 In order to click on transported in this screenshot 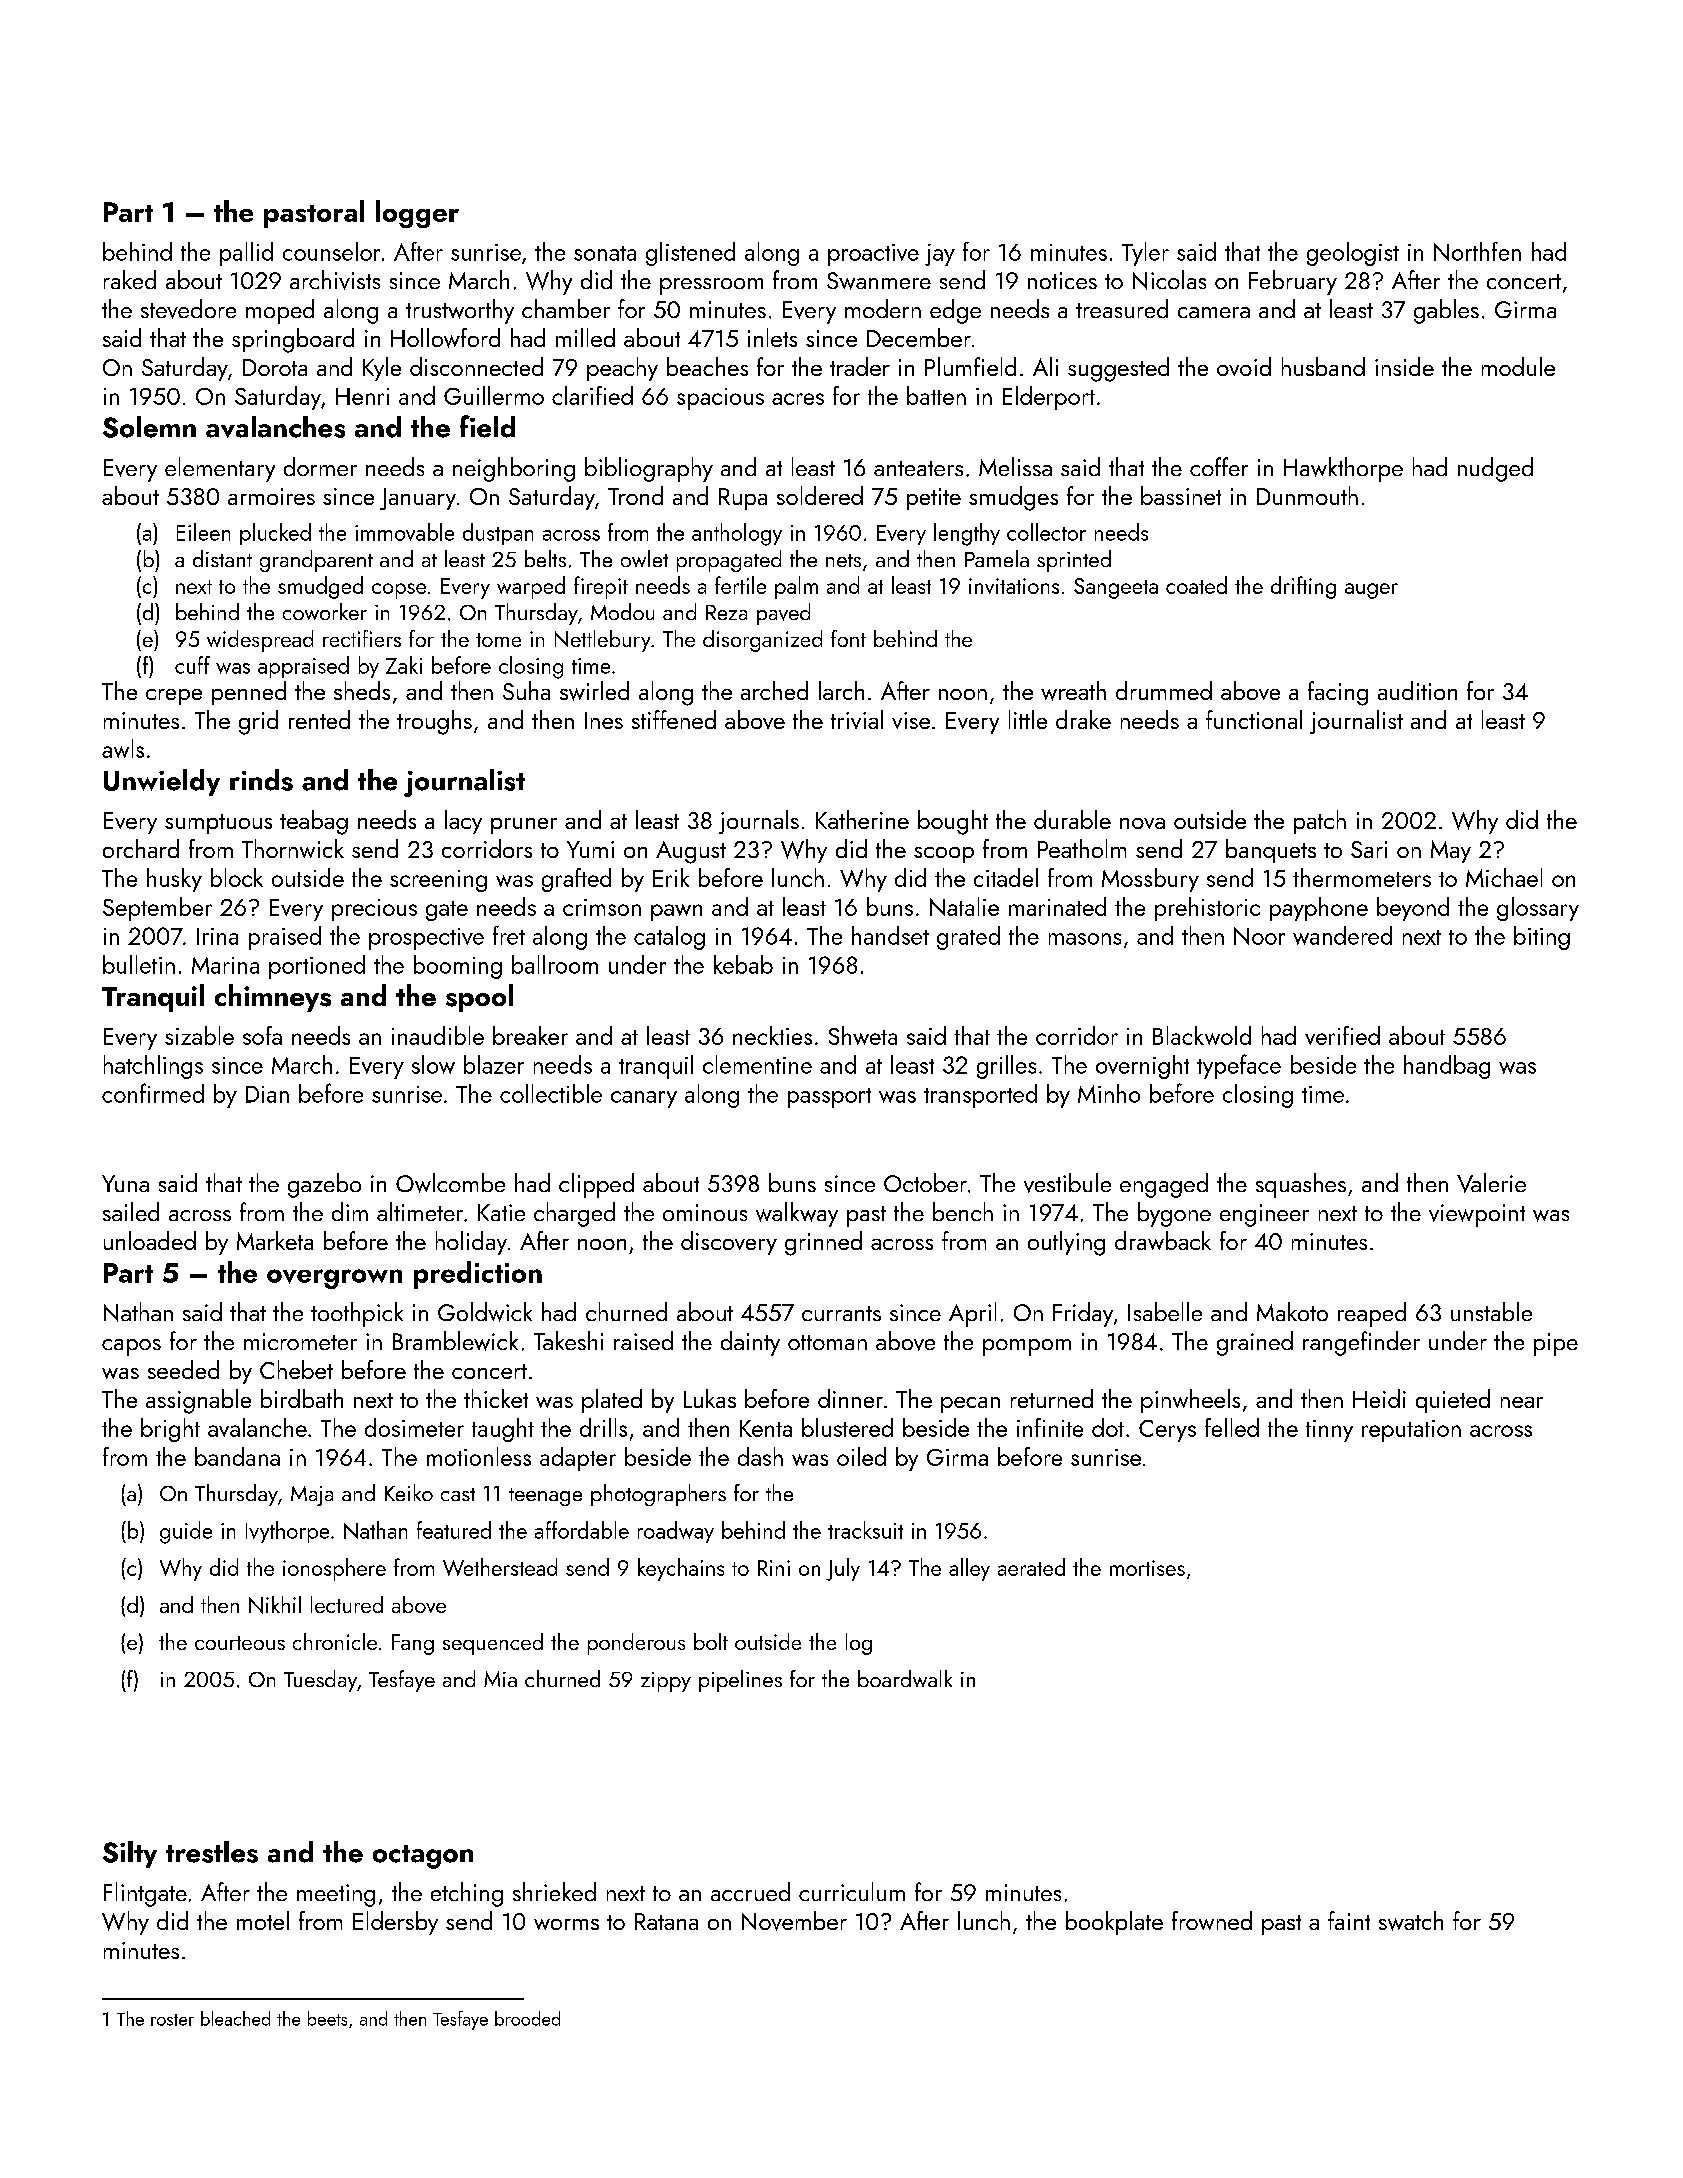, I will do `click(980, 1096)`.
